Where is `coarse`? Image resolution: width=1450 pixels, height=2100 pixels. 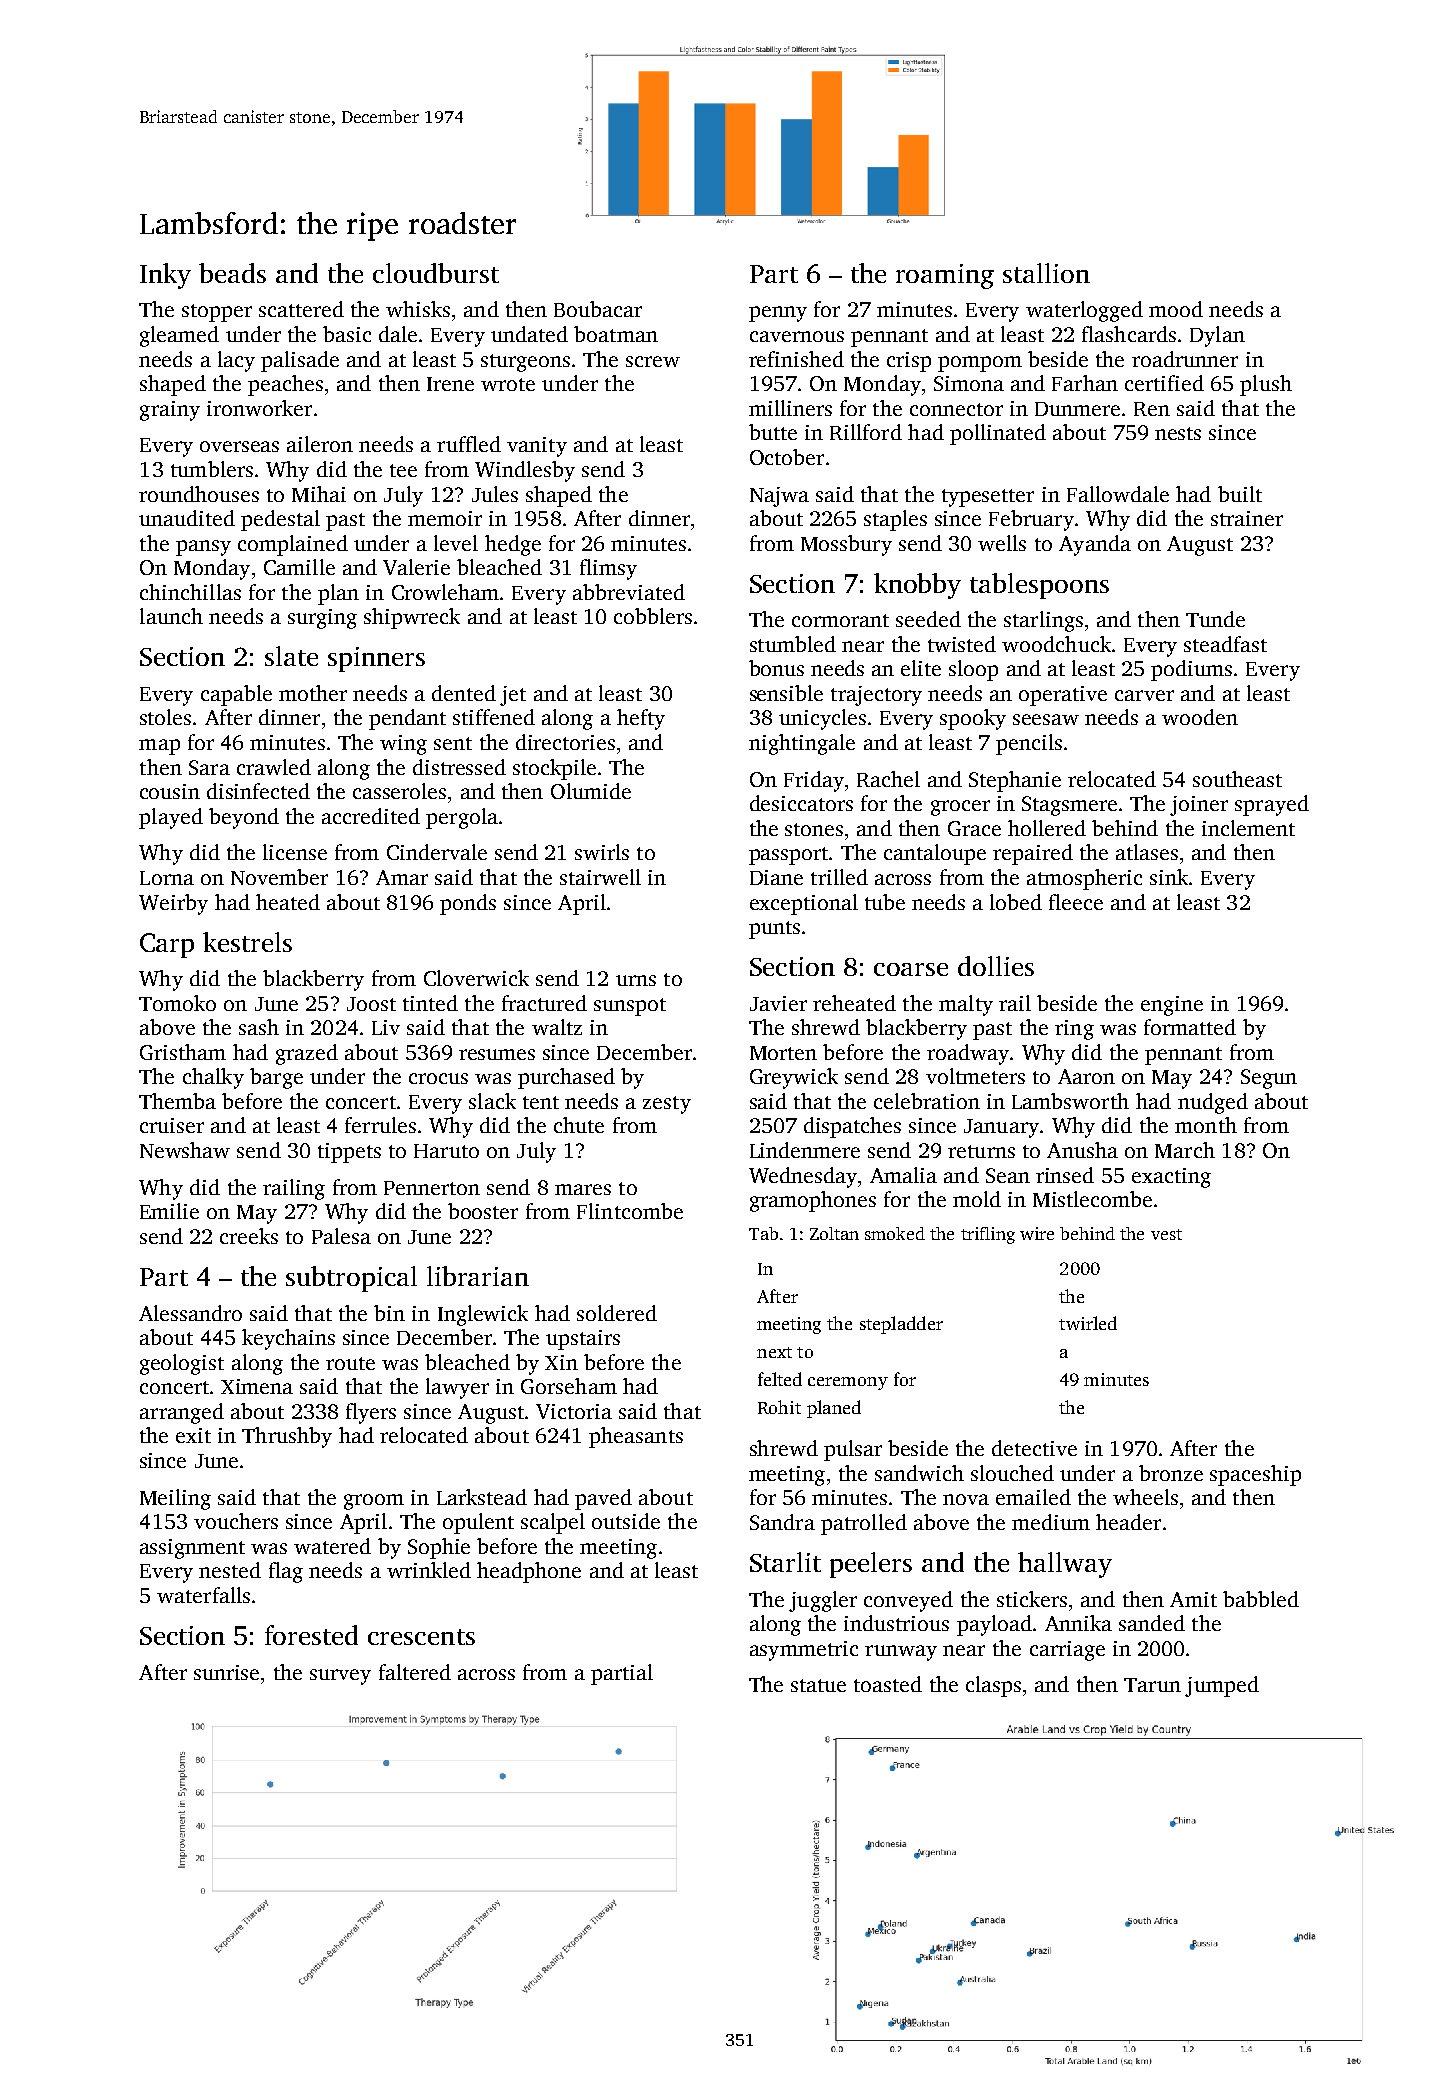
coarse is located at coordinates (911, 969).
